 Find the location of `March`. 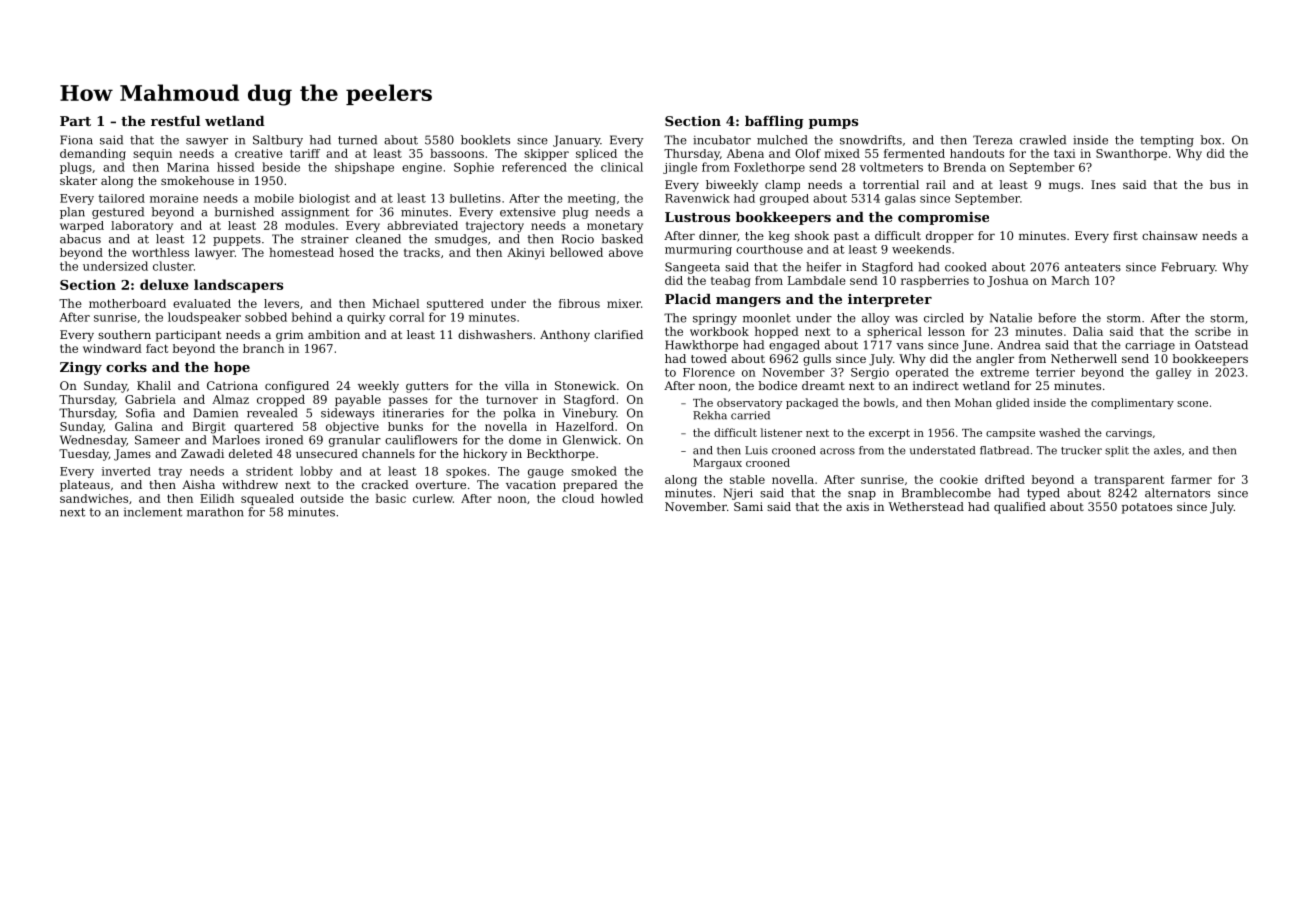

March is located at coordinates (1071, 280).
